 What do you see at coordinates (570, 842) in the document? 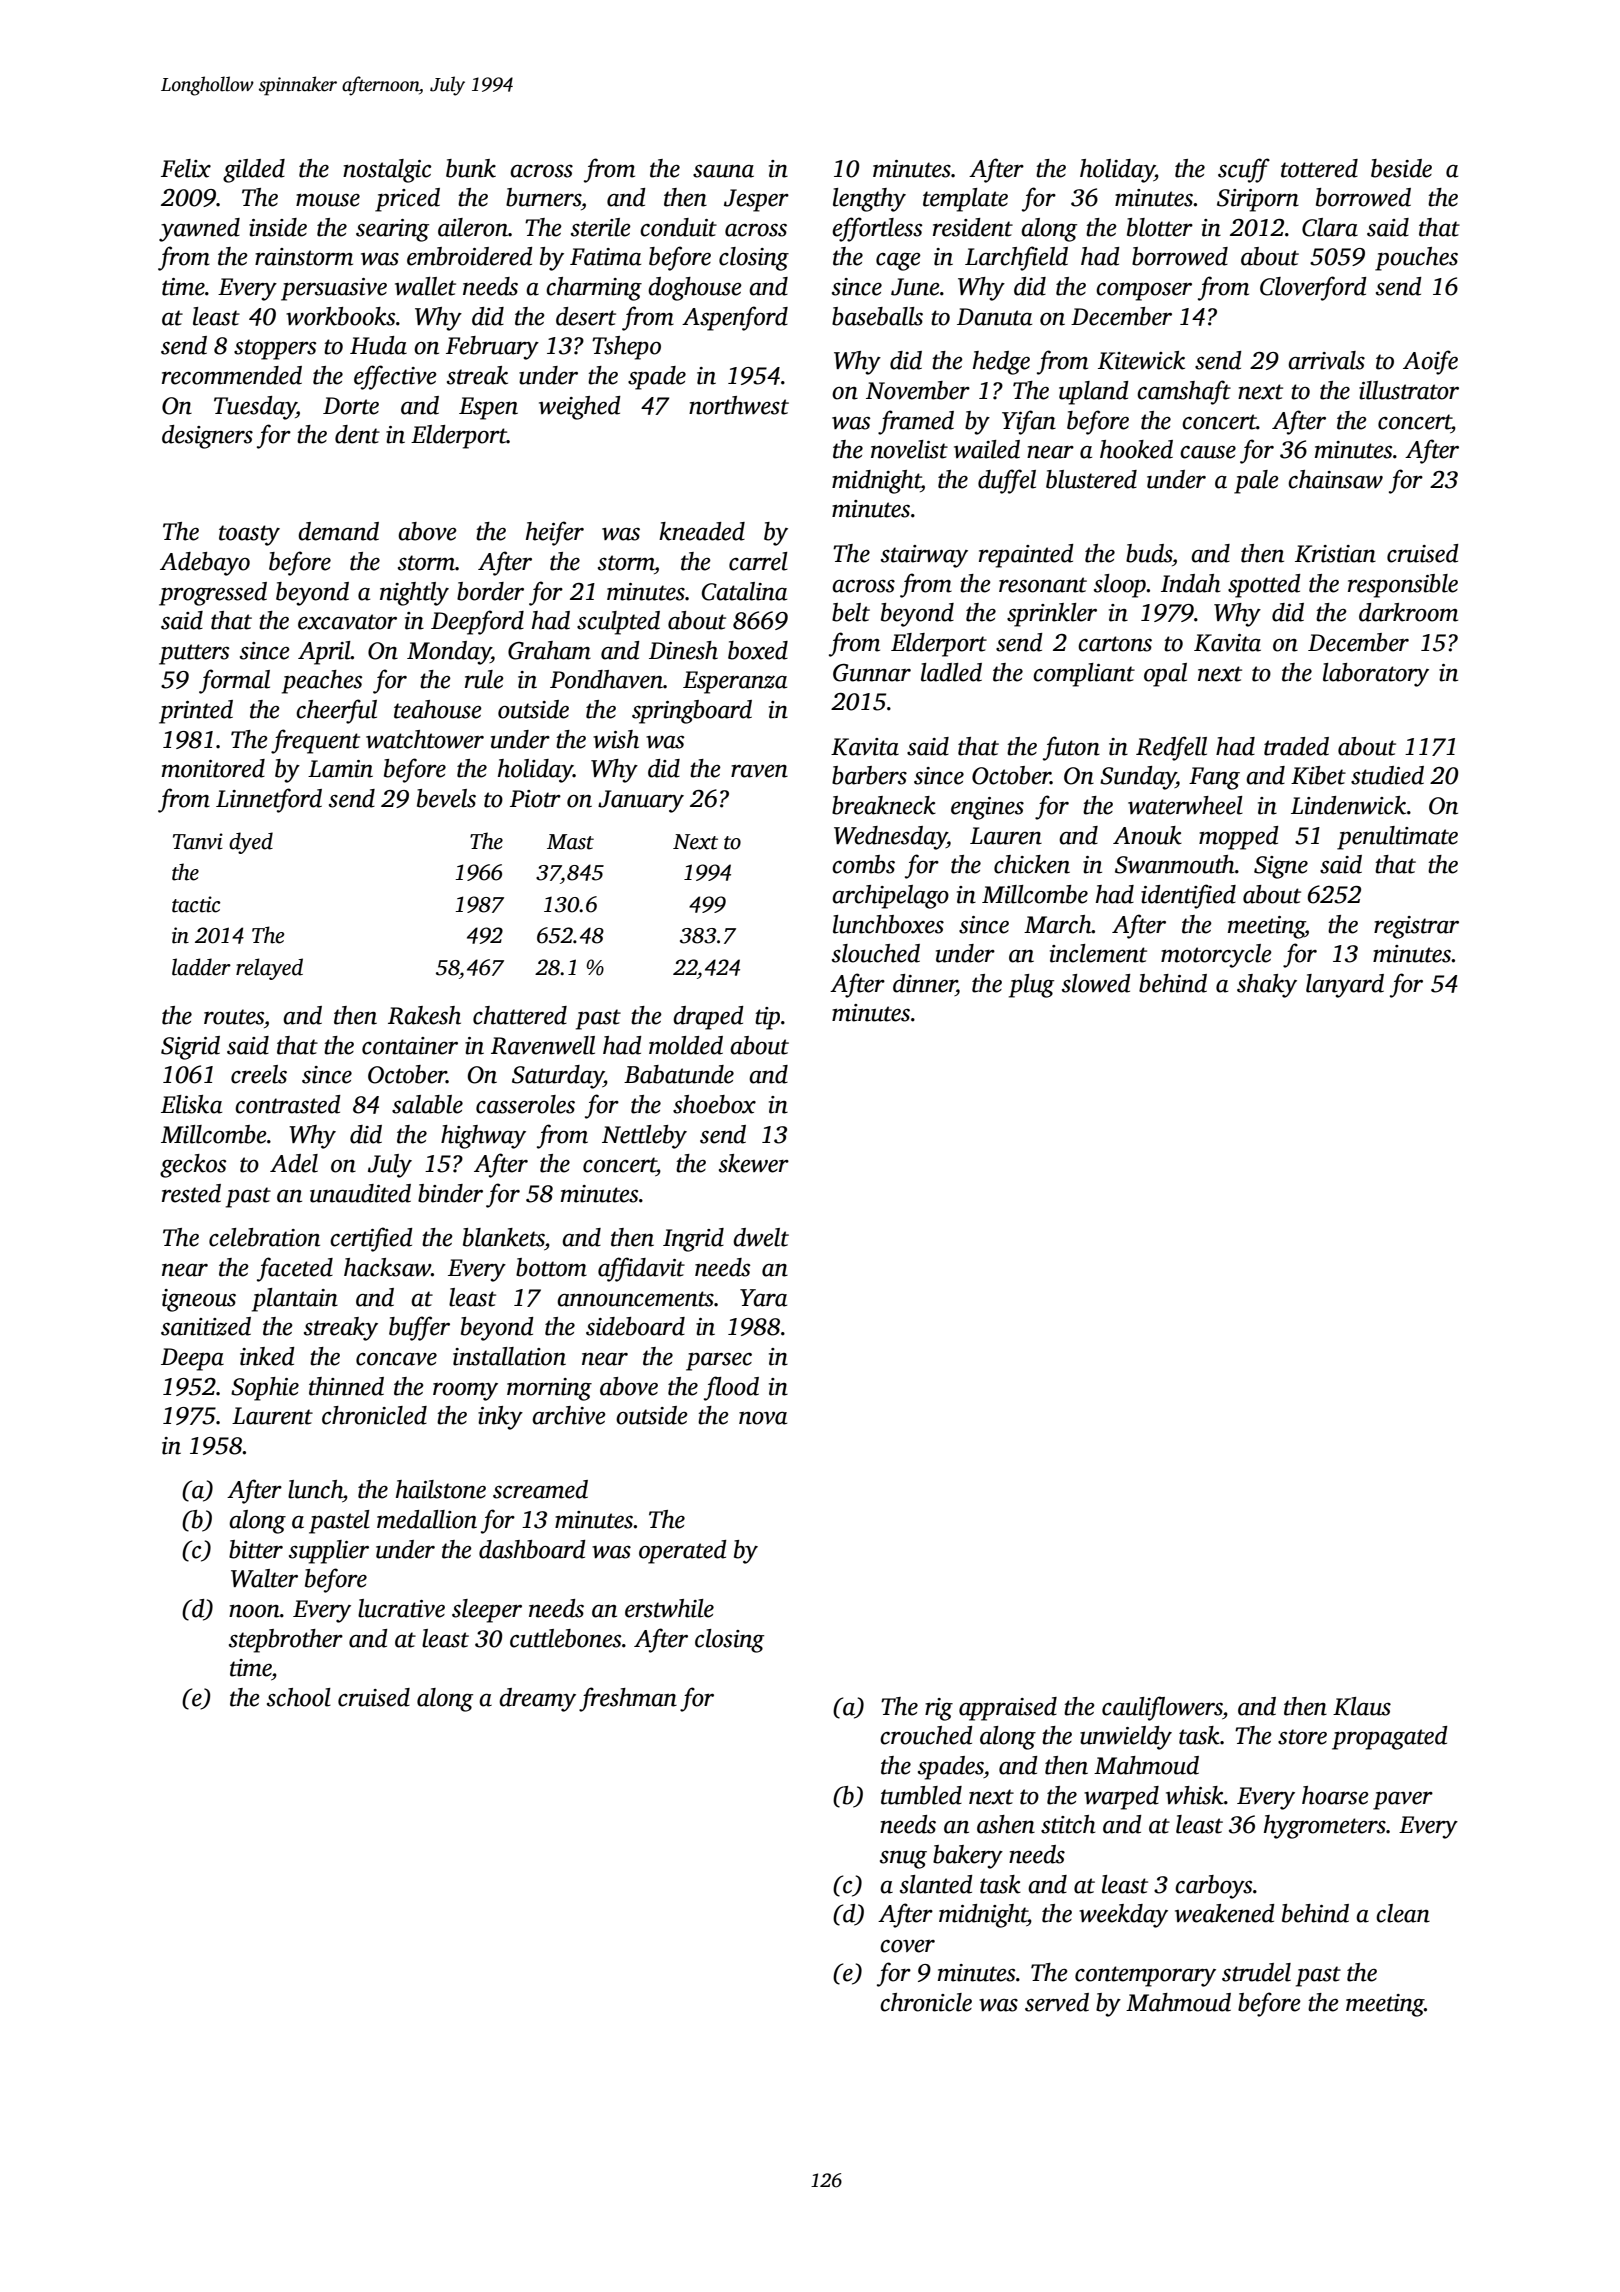
I see `Mast` at bounding box center [570, 842].
